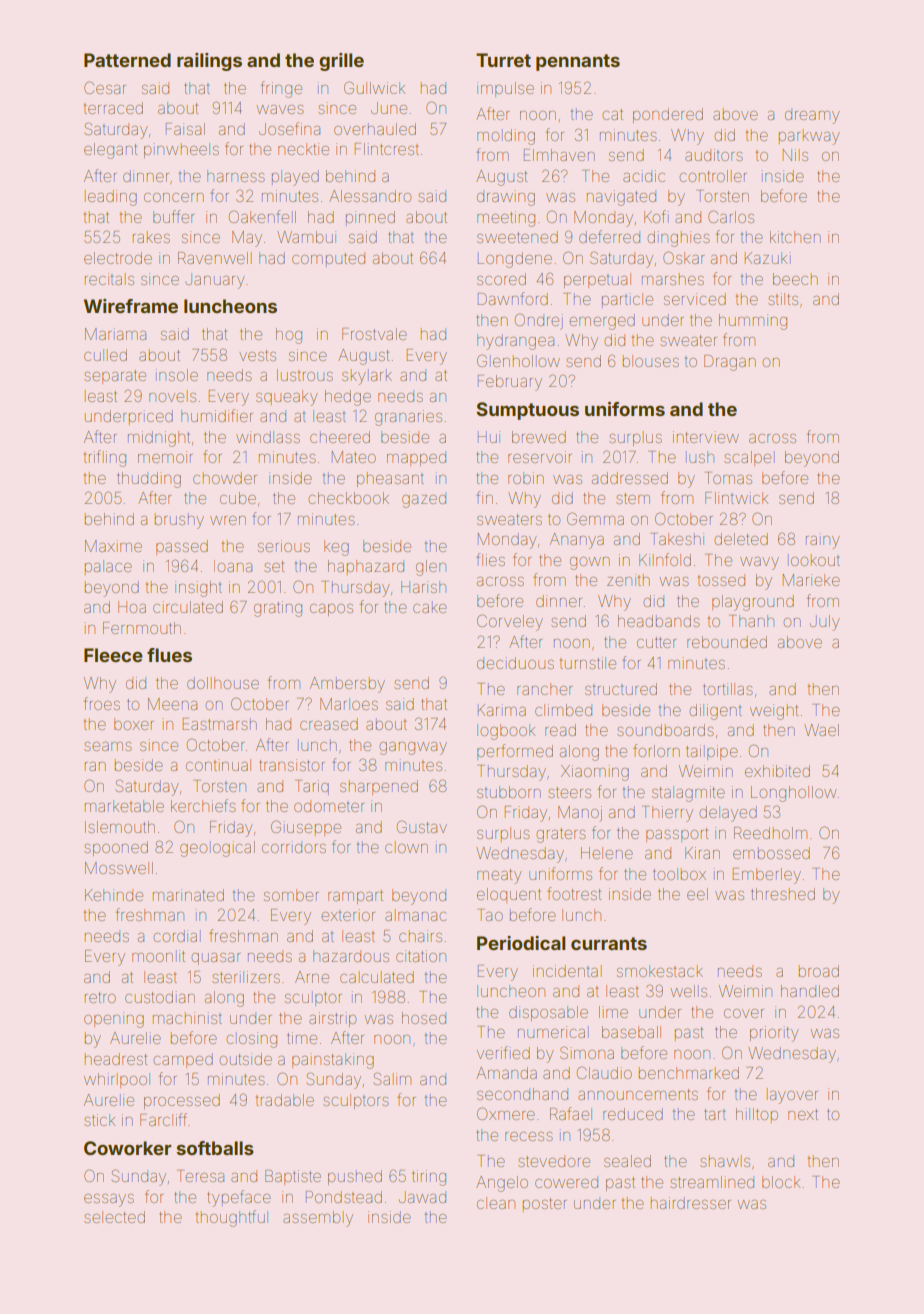  Describe the element at coordinates (114, 1217) in the image. I see `selected` at that location.
